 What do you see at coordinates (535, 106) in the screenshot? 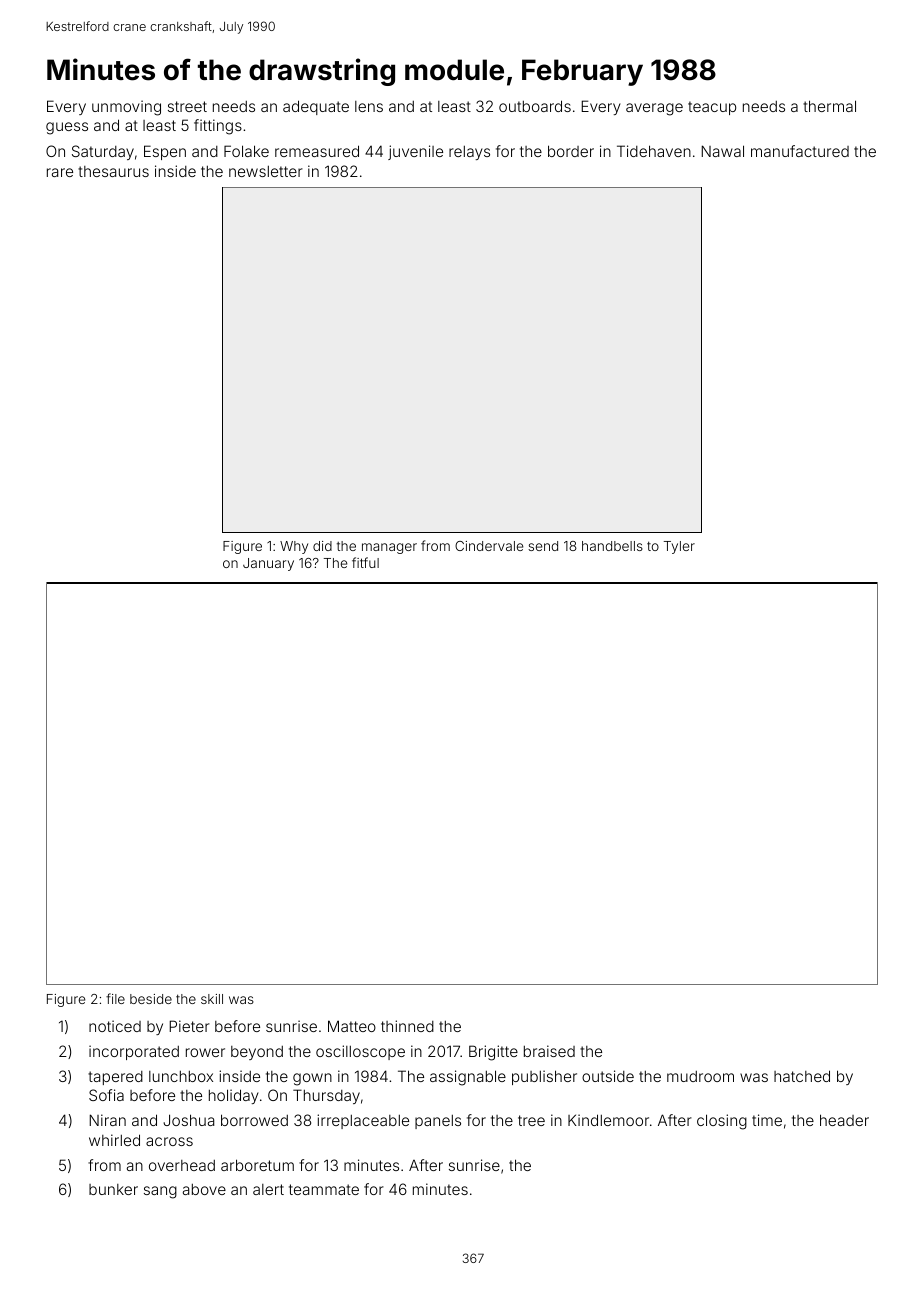
I see `outboards` at bounding box center [535, 106].
